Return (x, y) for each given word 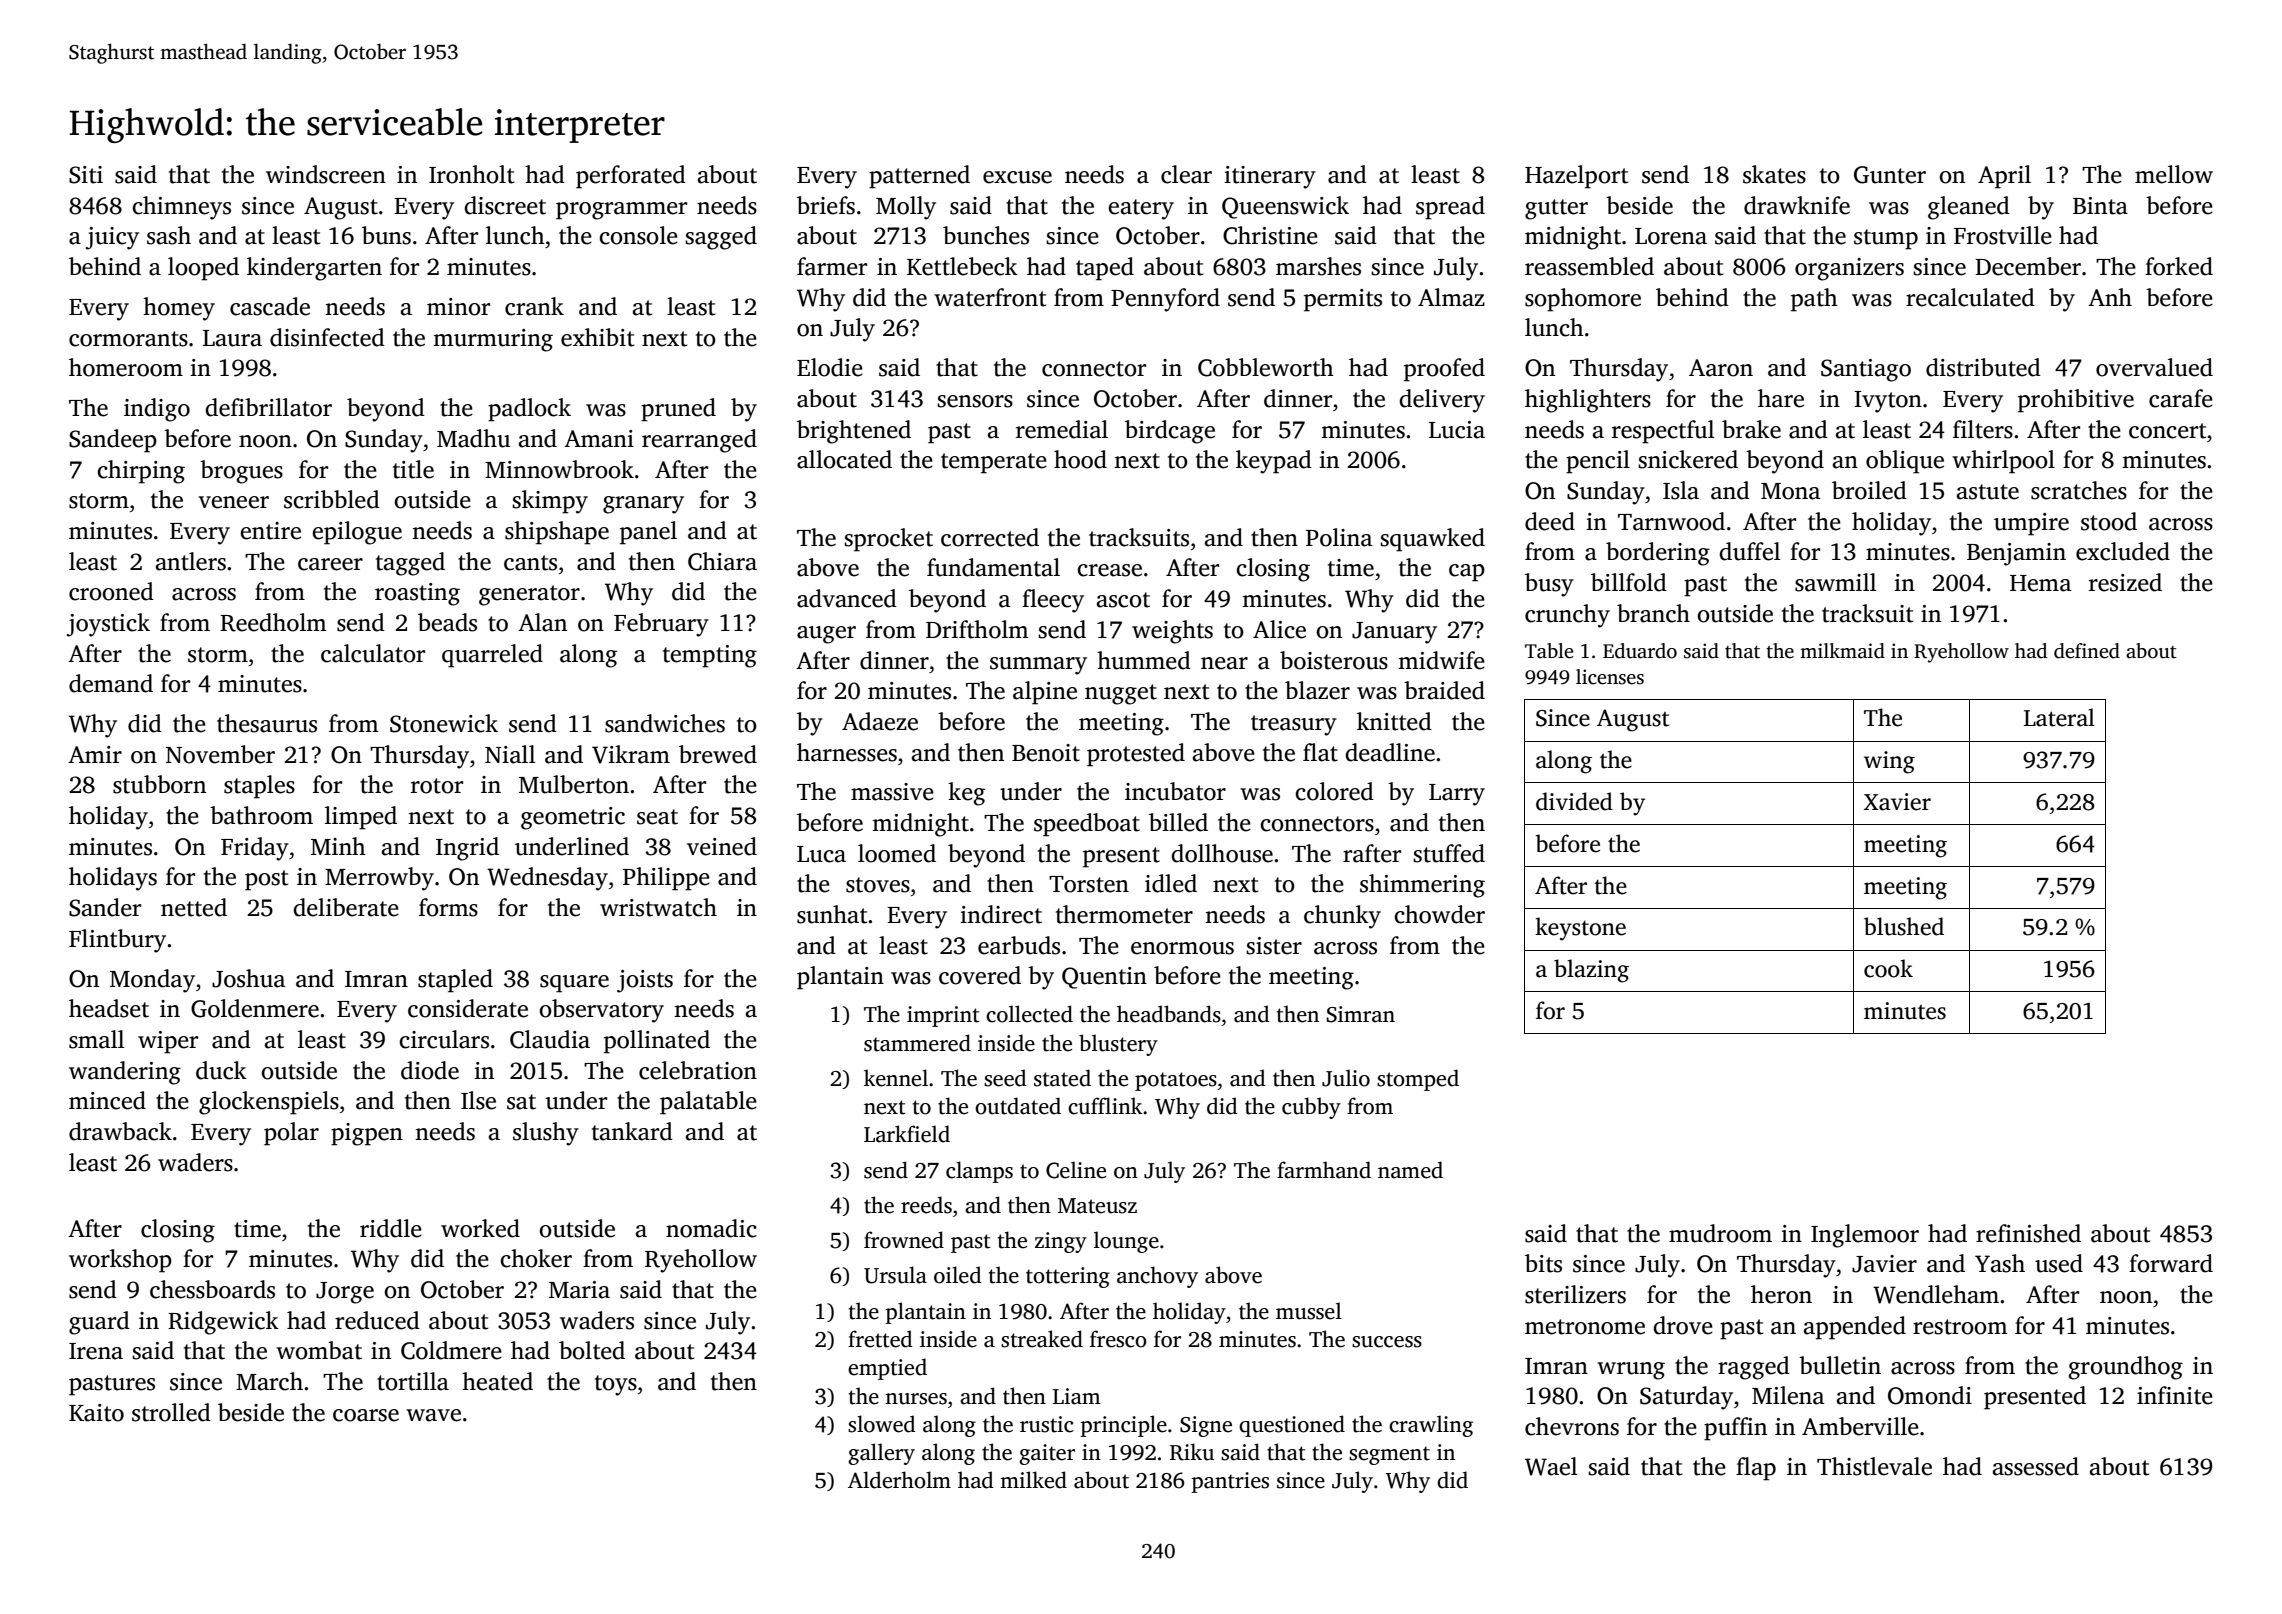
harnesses (847, 752)
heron (1781, 1294)
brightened (854, 432)
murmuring (493, 340)
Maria (579, 1290)
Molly (906, 208)
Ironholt (471, 174)
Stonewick (444, 723)
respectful (1663, 432)
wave (433, 1415)
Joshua (248, 978)
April (2004, 177)
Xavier (1897, 802)
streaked (1042, 1339)
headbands (1169, 1014)
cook (1888, 968)
